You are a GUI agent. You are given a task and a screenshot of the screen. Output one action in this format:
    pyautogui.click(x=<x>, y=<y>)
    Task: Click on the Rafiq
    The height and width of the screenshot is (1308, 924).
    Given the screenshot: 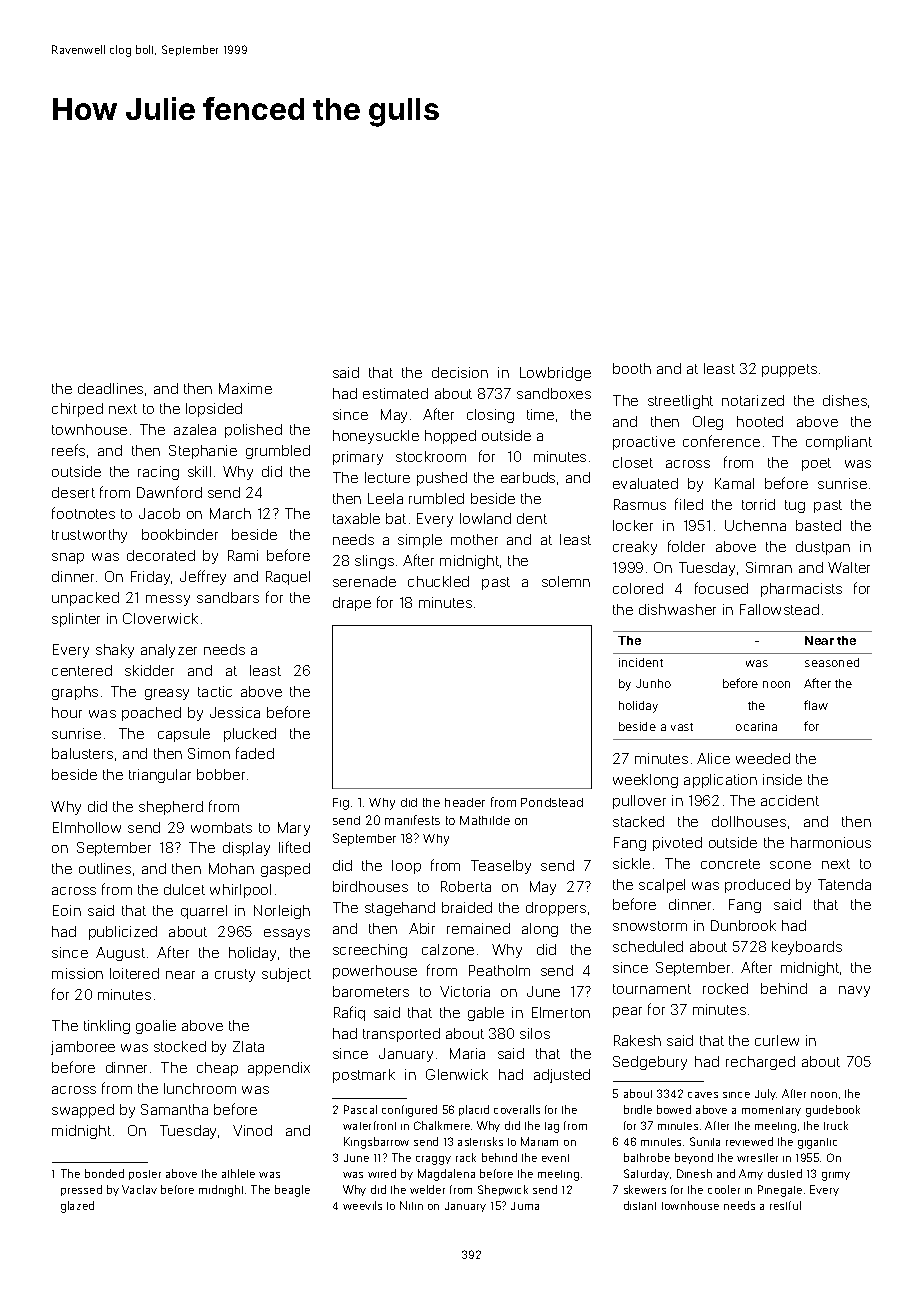 What is the action you would take?
    pyautogui.click(x=349, y=1013)
